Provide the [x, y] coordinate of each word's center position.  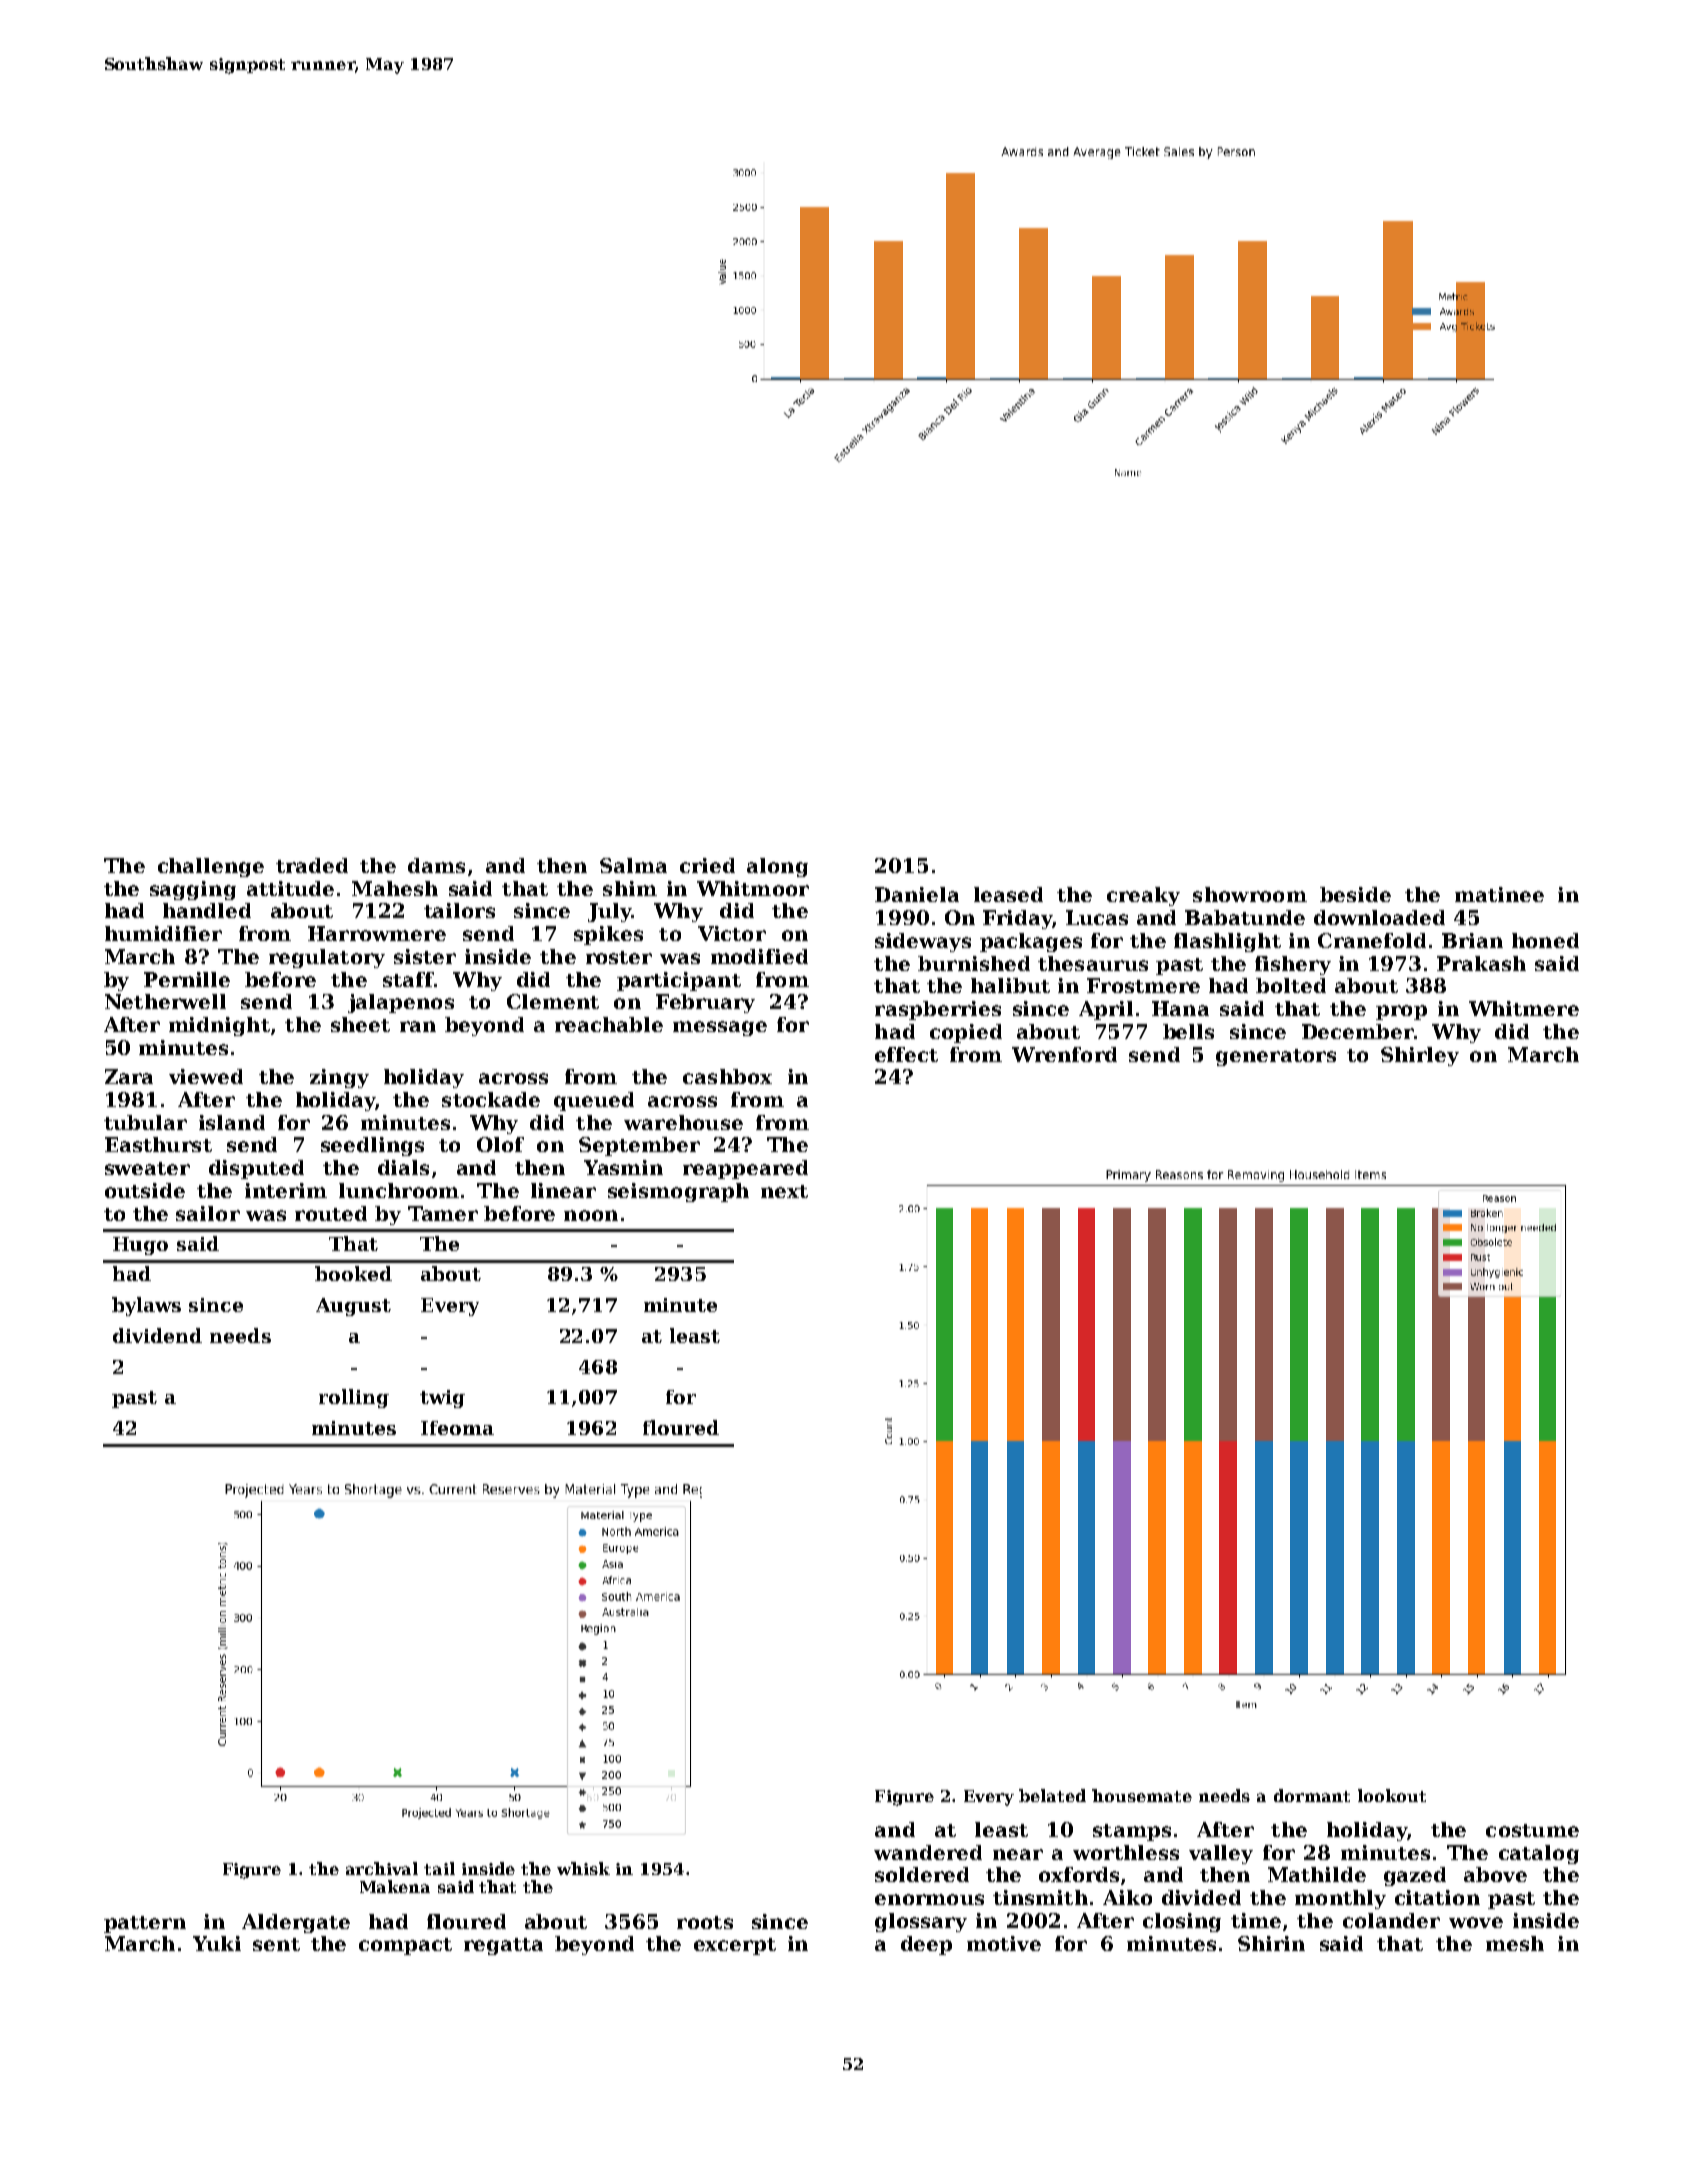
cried [707, 865]
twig [442, 1399]
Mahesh [395, 888]
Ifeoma [457, 1428]
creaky [1143, 896]
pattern [145, 1924]
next [784, 1191]
